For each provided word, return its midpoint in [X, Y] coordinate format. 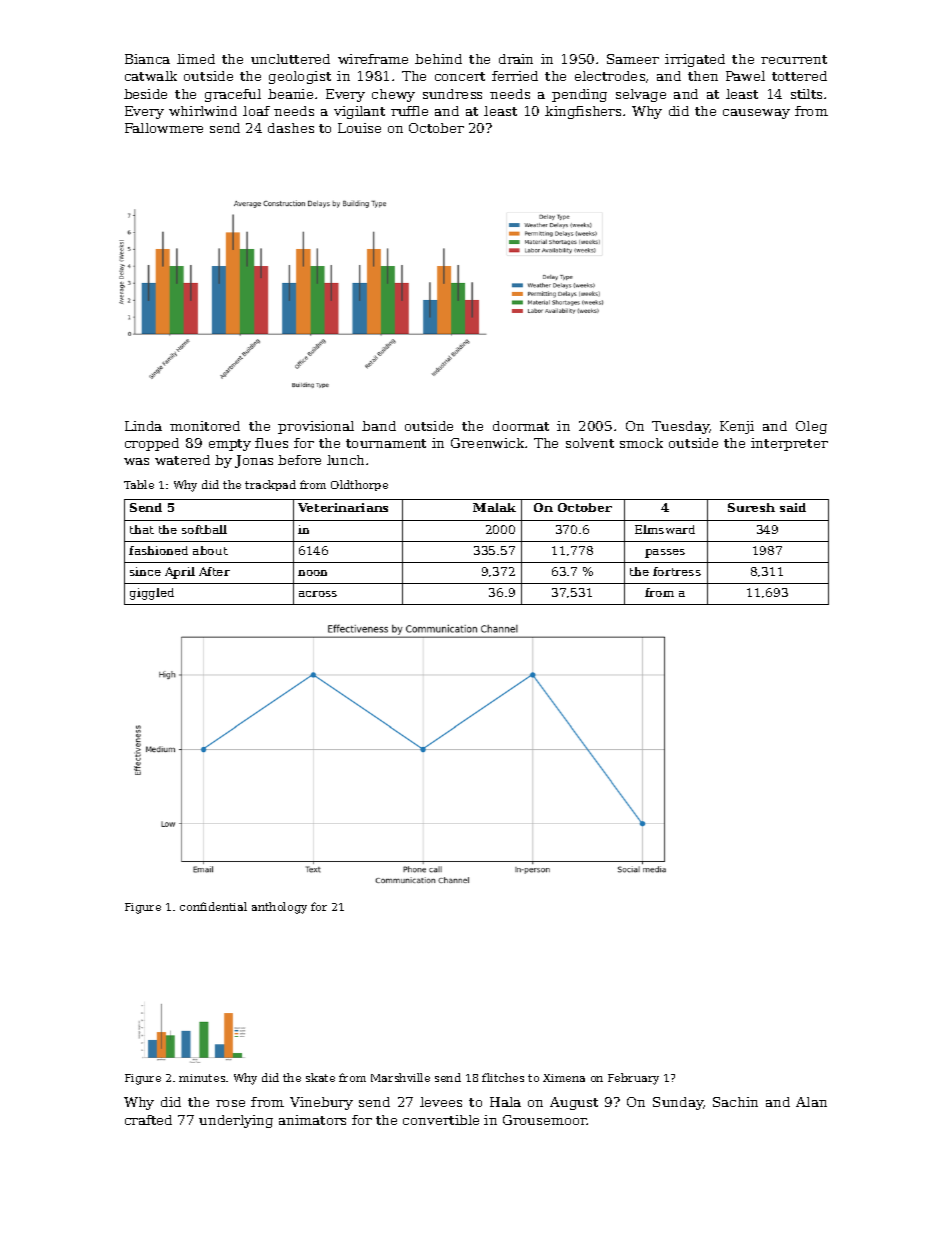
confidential [213, 906]
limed [196, 59]
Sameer [633, 59]
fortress [677, 571]
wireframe [373, 59]
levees [441, 1102]
